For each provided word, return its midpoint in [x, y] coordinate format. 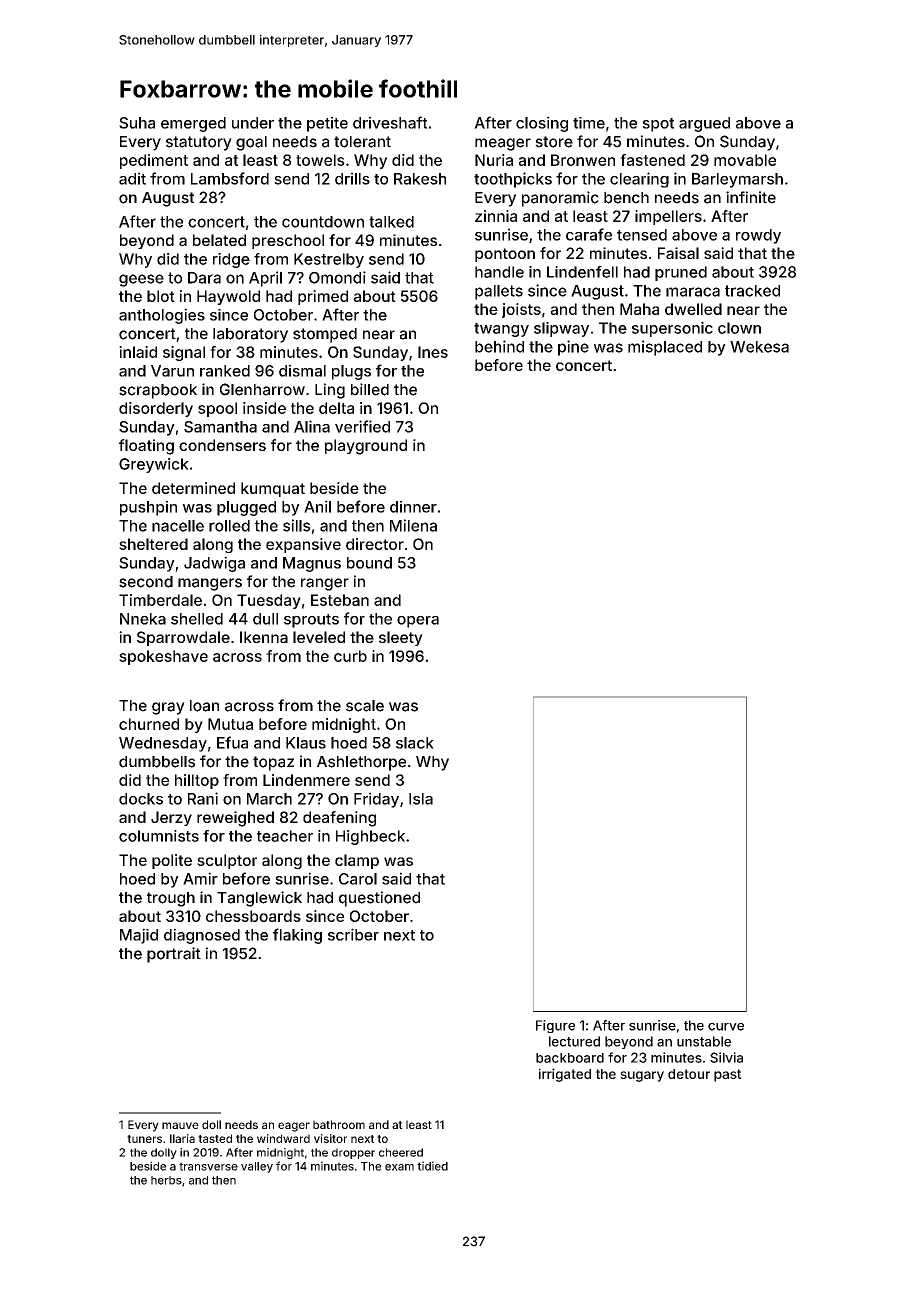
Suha [137, 123]
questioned [379, 899]
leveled [319, 637]
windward [283, 1138]
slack [415, 743]
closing [542, 124]
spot [658, 125]
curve [726, 1027]
